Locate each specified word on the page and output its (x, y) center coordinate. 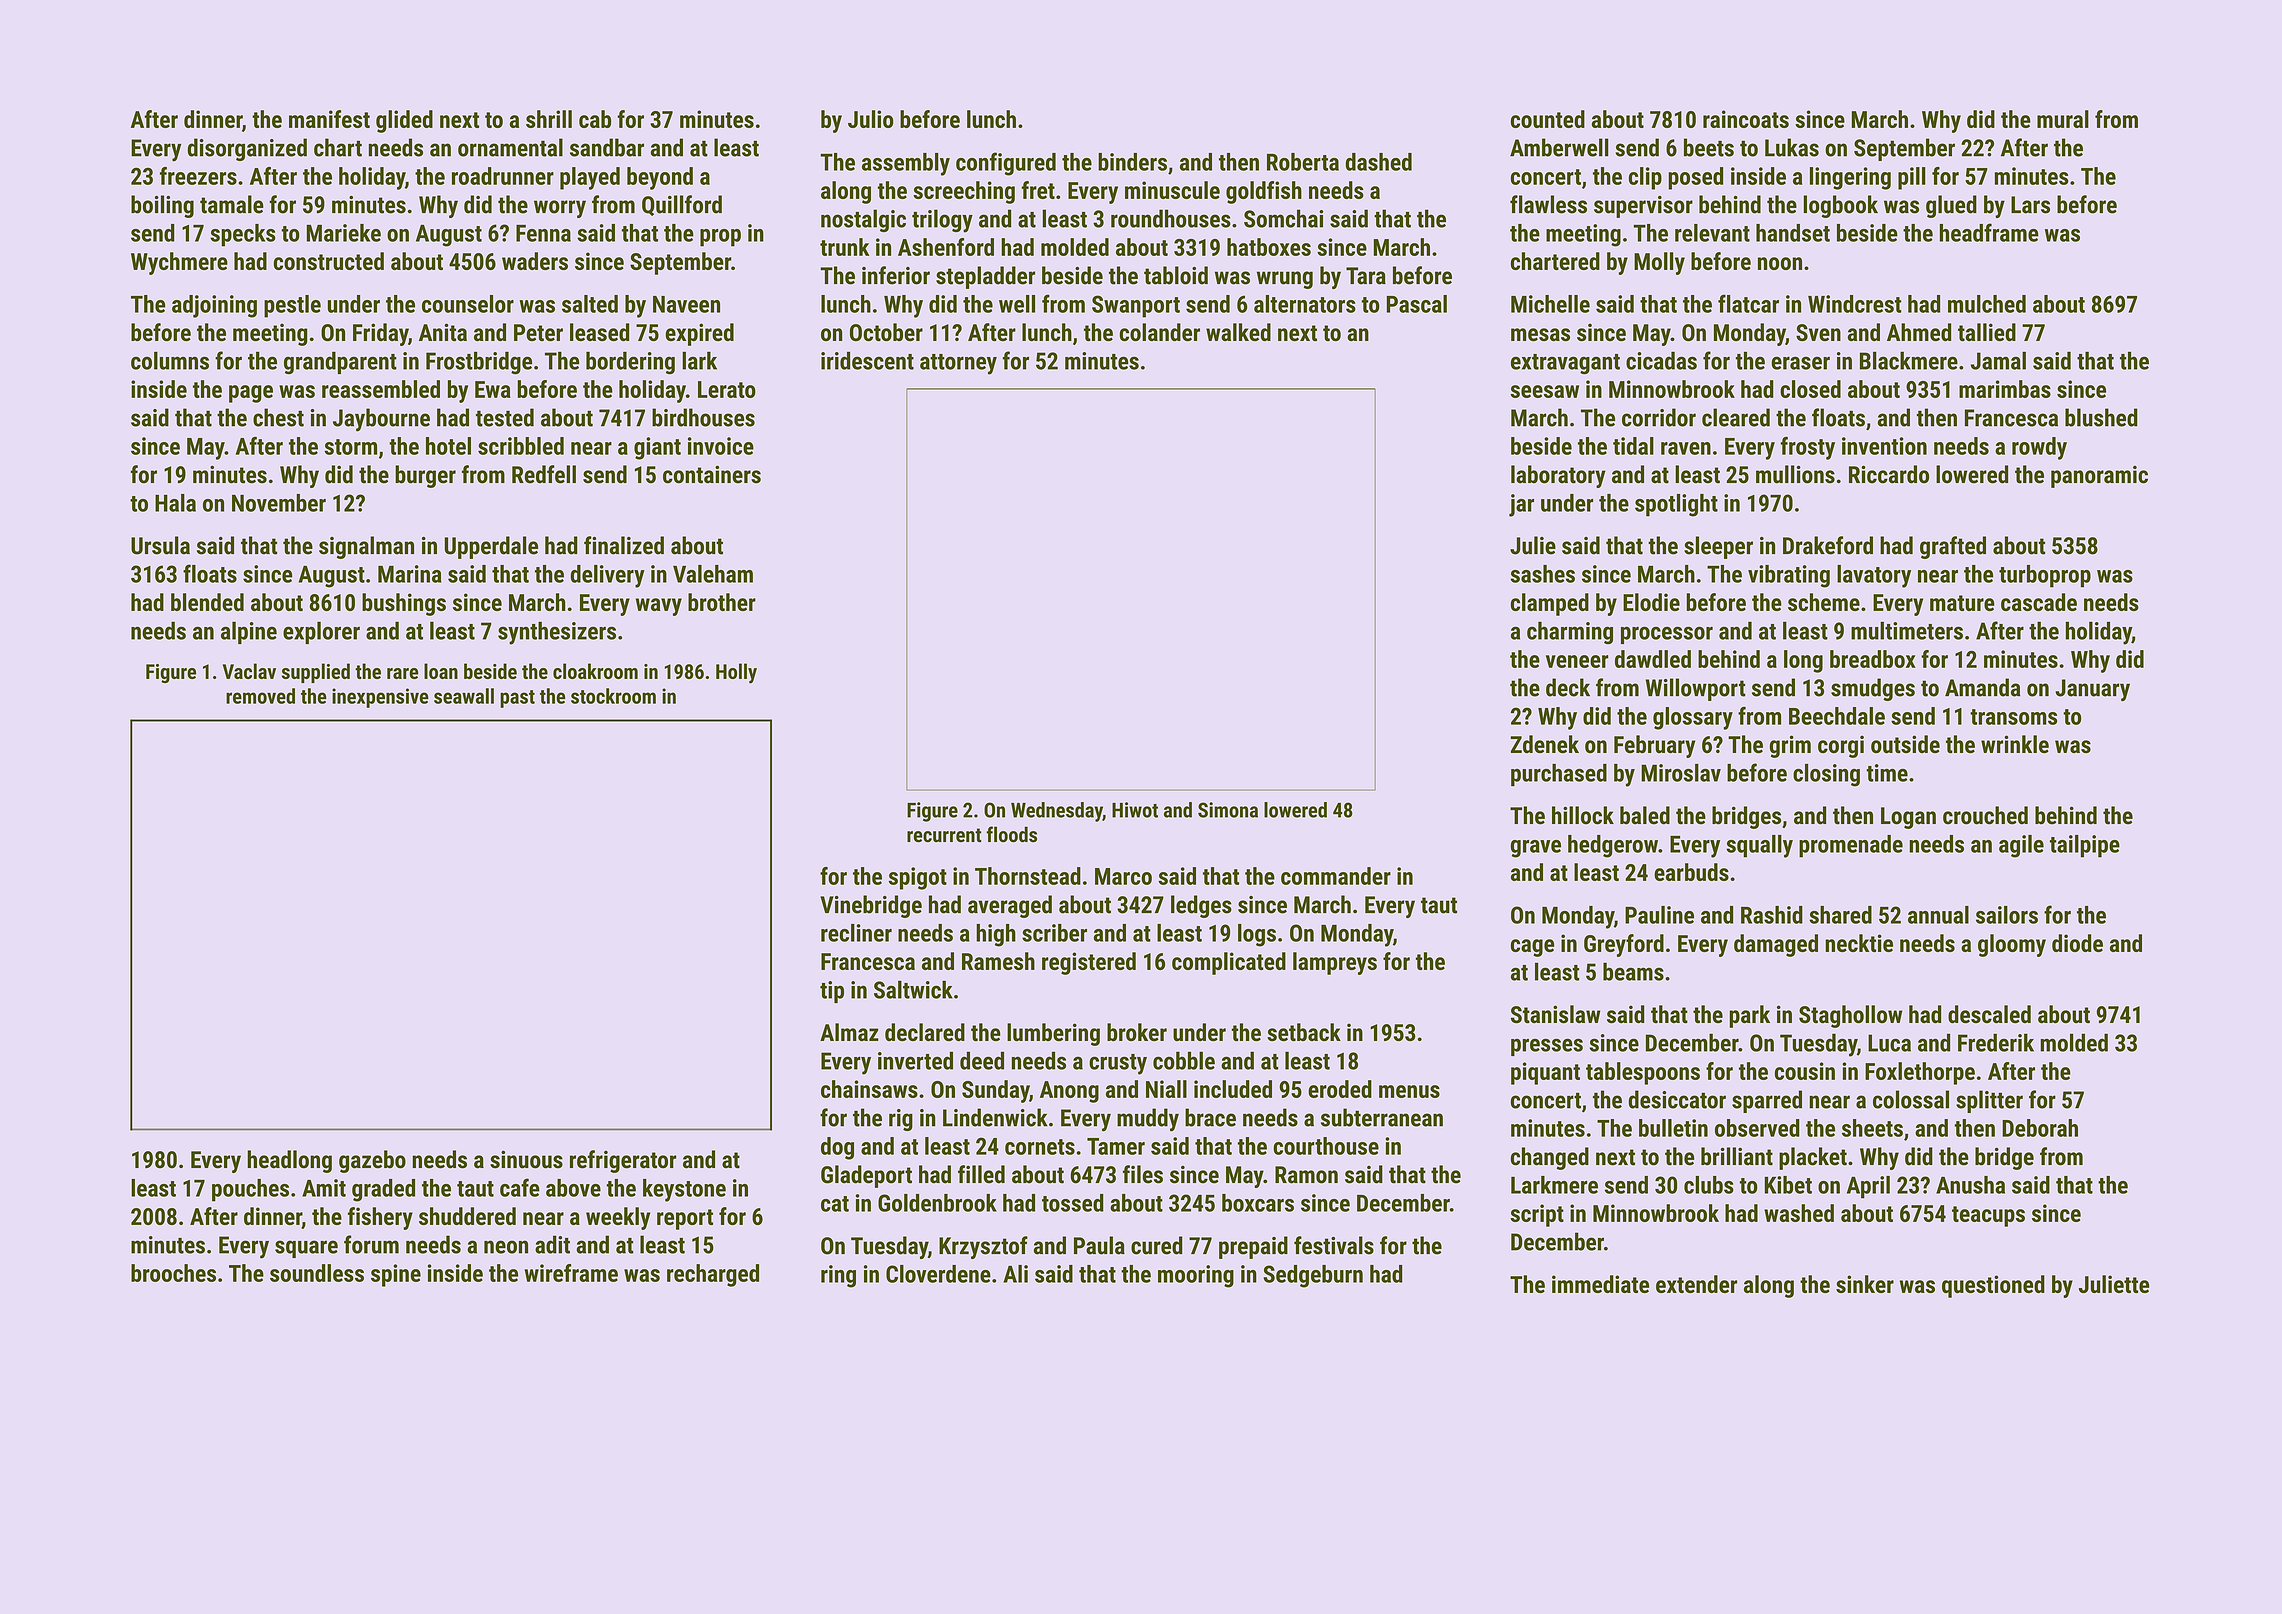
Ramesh (998, 961)
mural (2063, 119)
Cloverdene (938, 1274)
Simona (1228, 810)
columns (170, 360)
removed (260, 696)
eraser (1801, 363)
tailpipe (2085, 846)
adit (552, 1244)
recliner (856, 933)
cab (595, 119)
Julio (870, 119)
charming (1570, 633)
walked (1238, 332)
